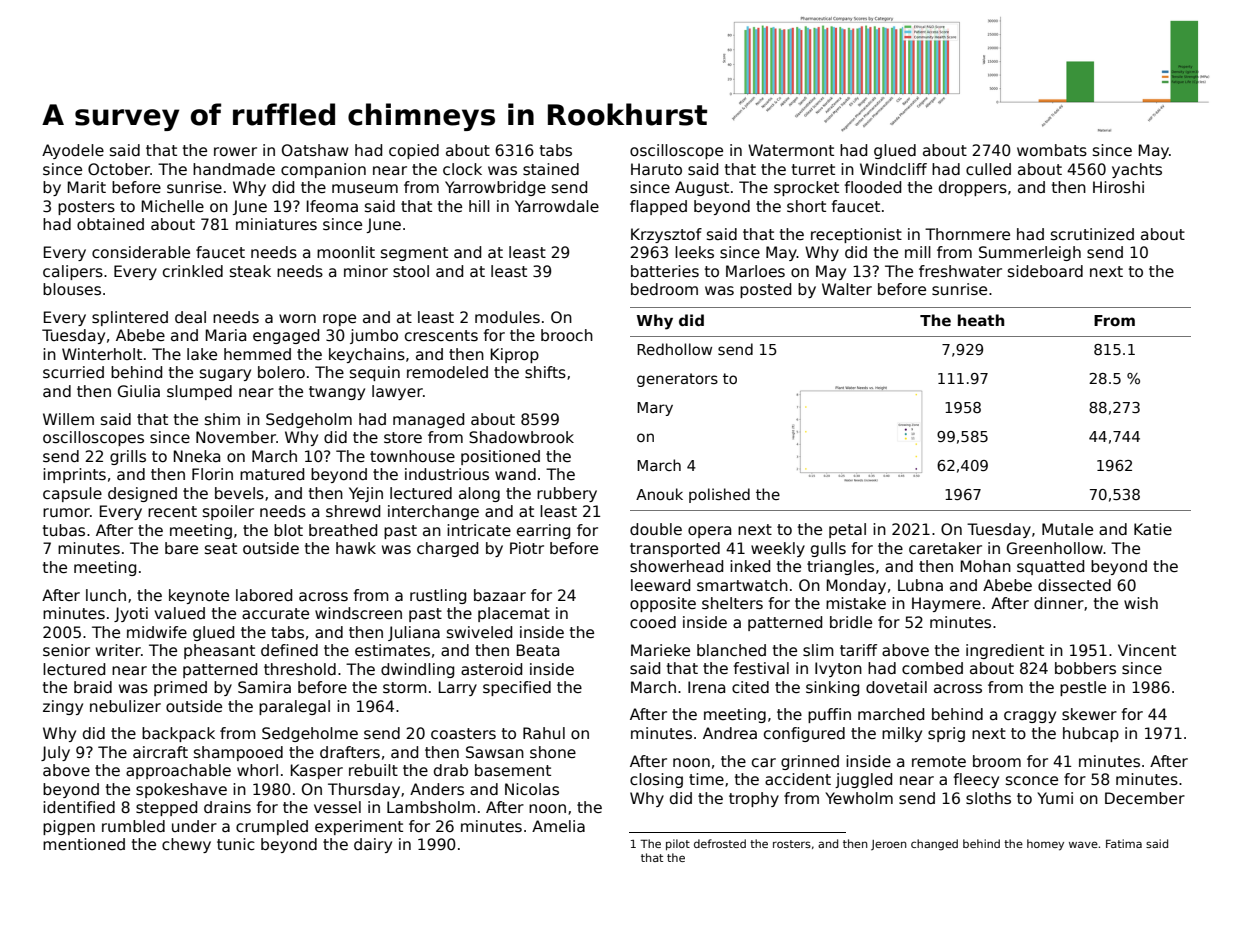 The height and width of the image is (952, 1233). What do you see at coordinates (315, 150) in the image?
I see `Oatshaw` at bounding box center [315, 150].
